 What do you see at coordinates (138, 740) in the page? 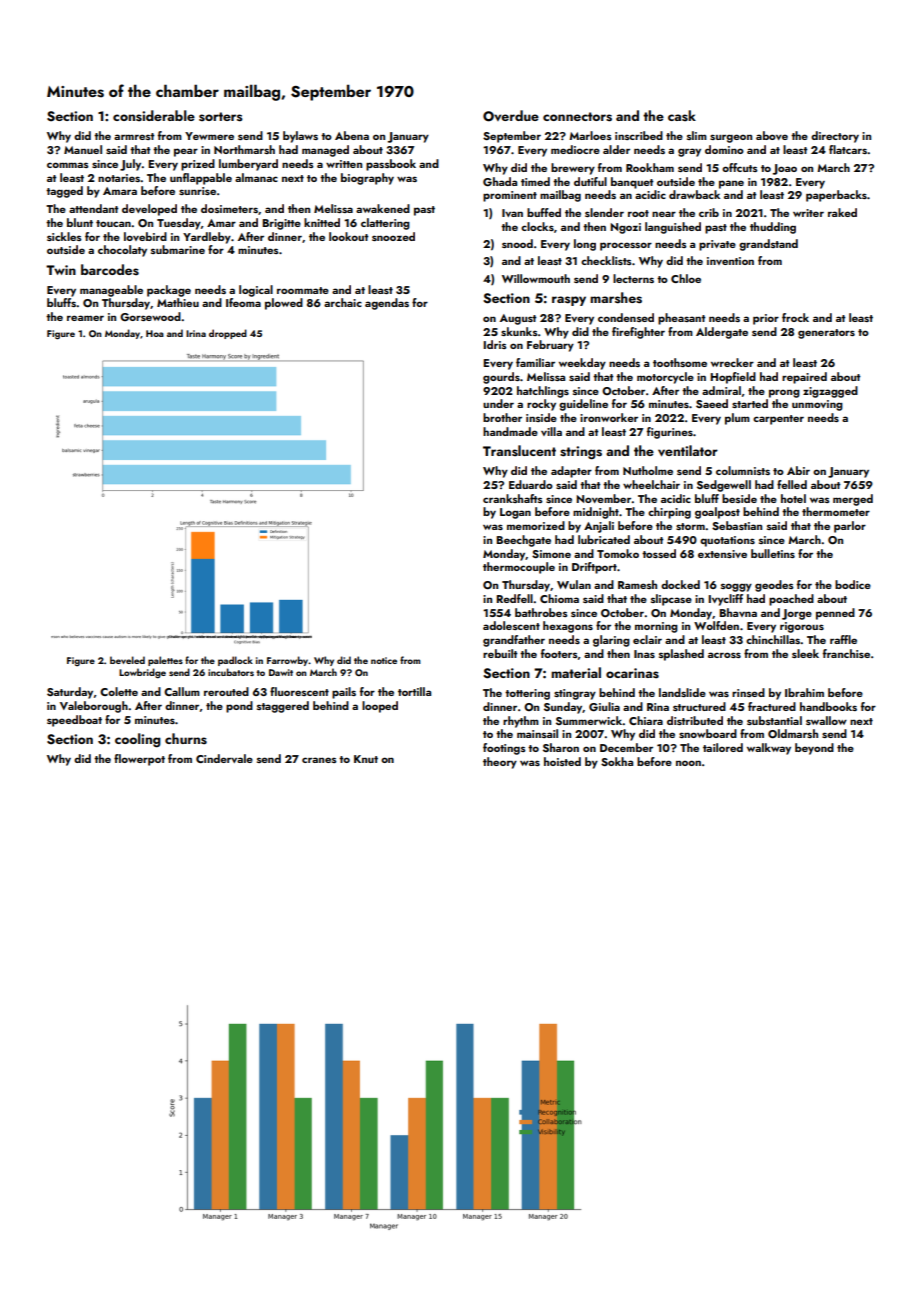
I see `cooling` at bounding box center [138, 740].
